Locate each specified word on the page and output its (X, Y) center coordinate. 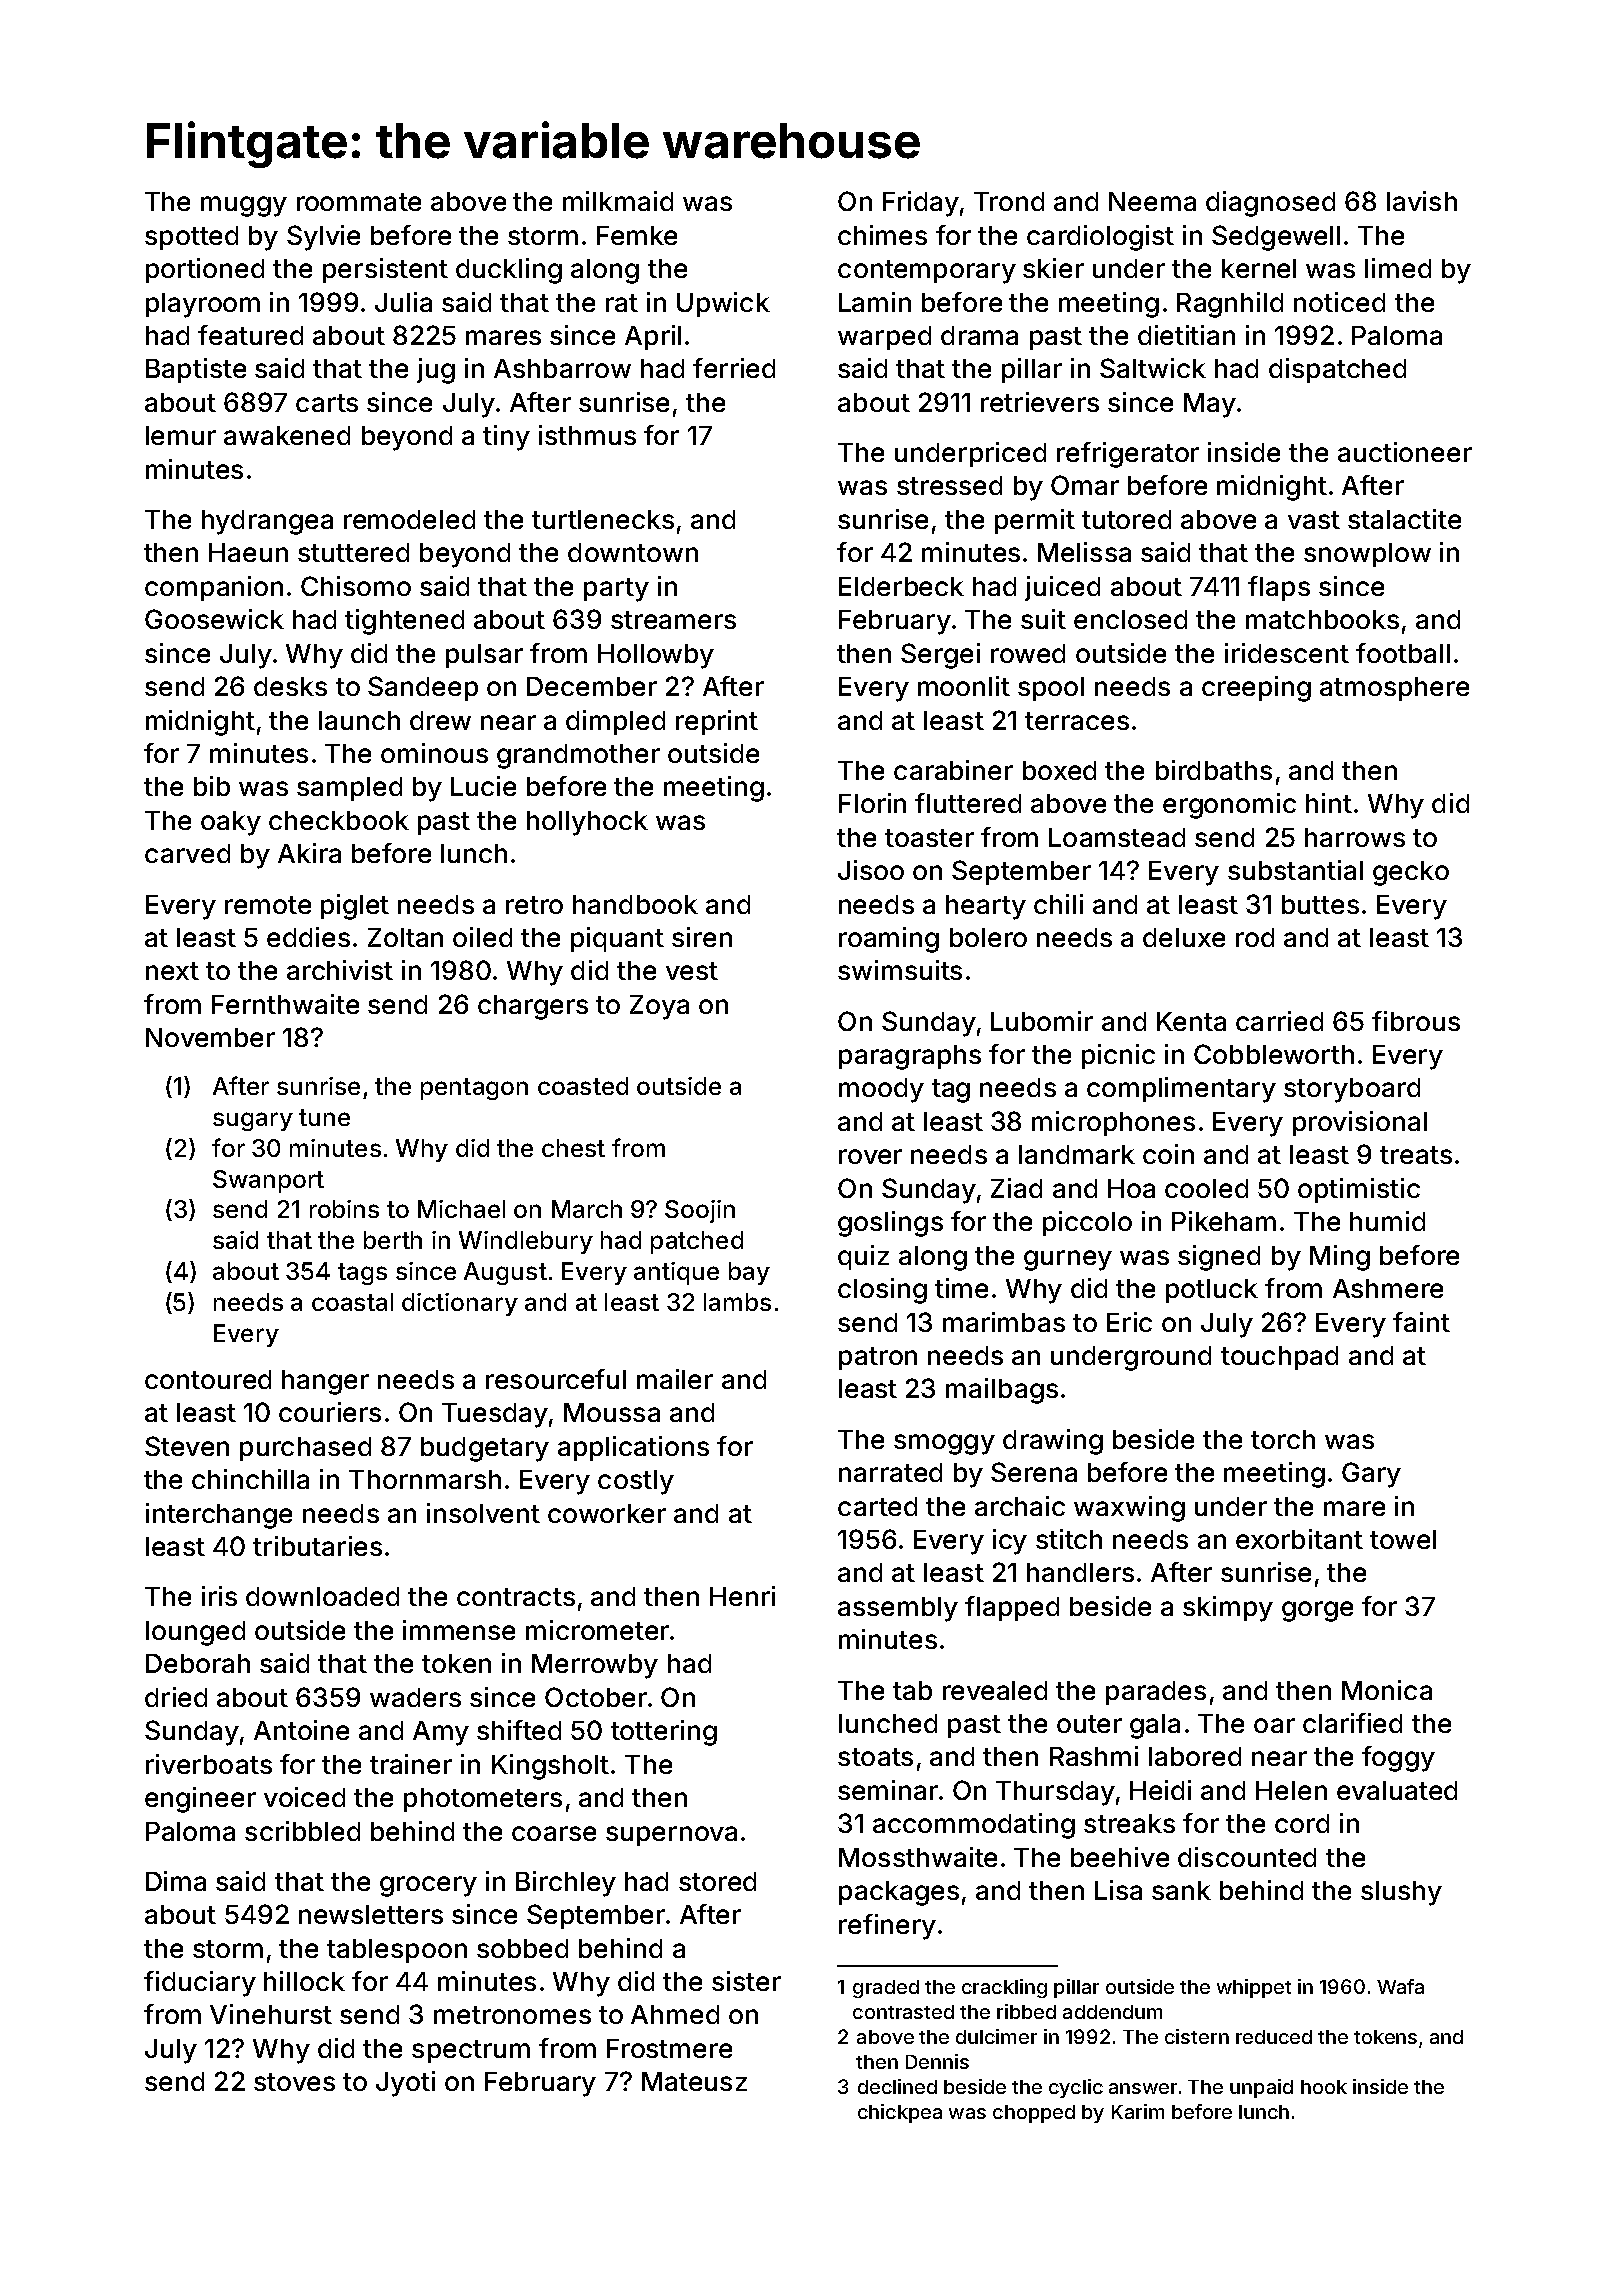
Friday (921, 204)
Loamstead (1117, 837)
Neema (1152, 201)
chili (1058, 904)
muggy (244, 206)
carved (187, 853)
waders (415, 1697)
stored (717, 1881)
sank (1181, 1890)
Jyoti (405, 2084)
